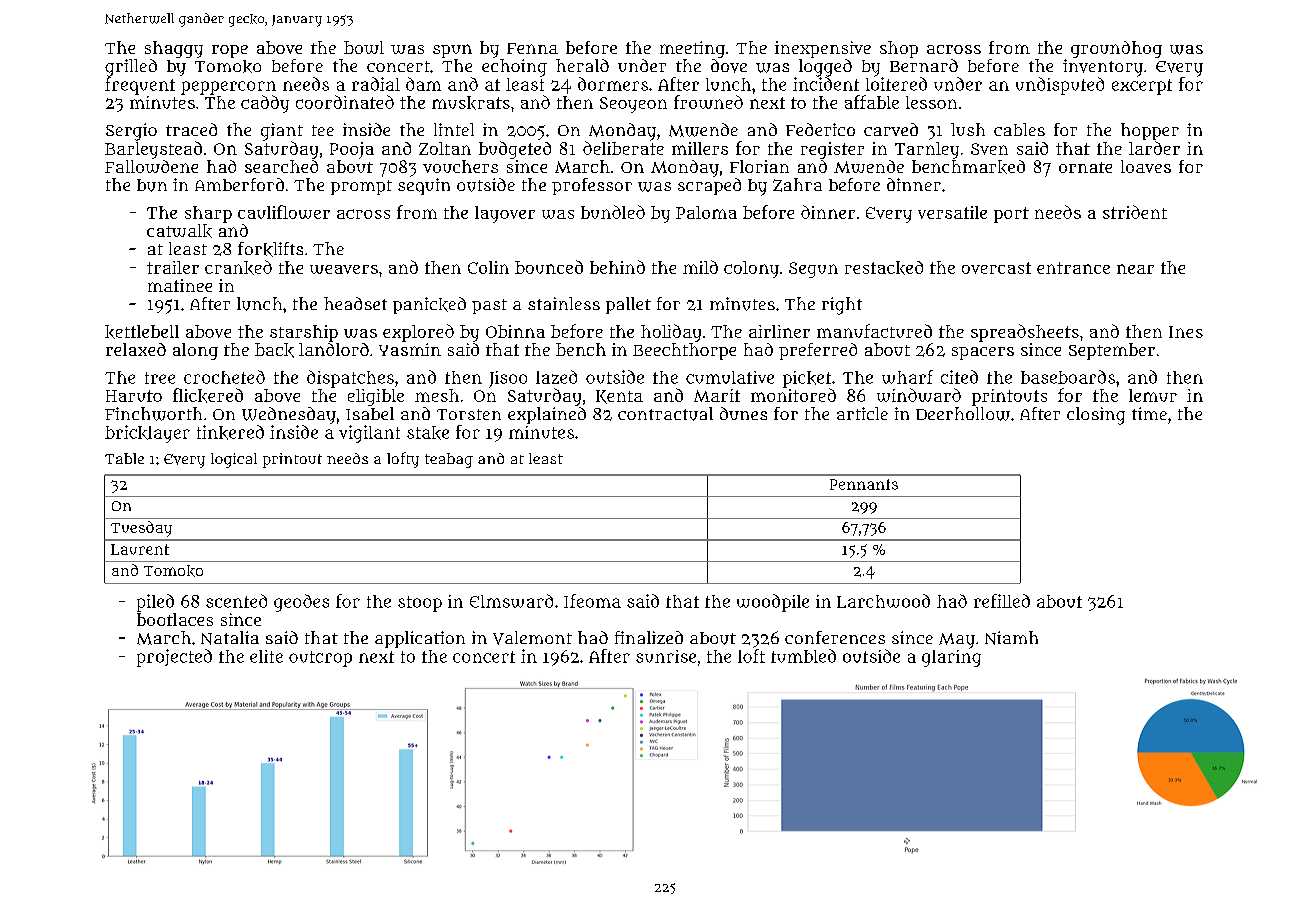 The image size is (1308, 924). What do you see at coordinates (364, 47) in the page?
I see `bowl` at bounding box center [364, 47].
